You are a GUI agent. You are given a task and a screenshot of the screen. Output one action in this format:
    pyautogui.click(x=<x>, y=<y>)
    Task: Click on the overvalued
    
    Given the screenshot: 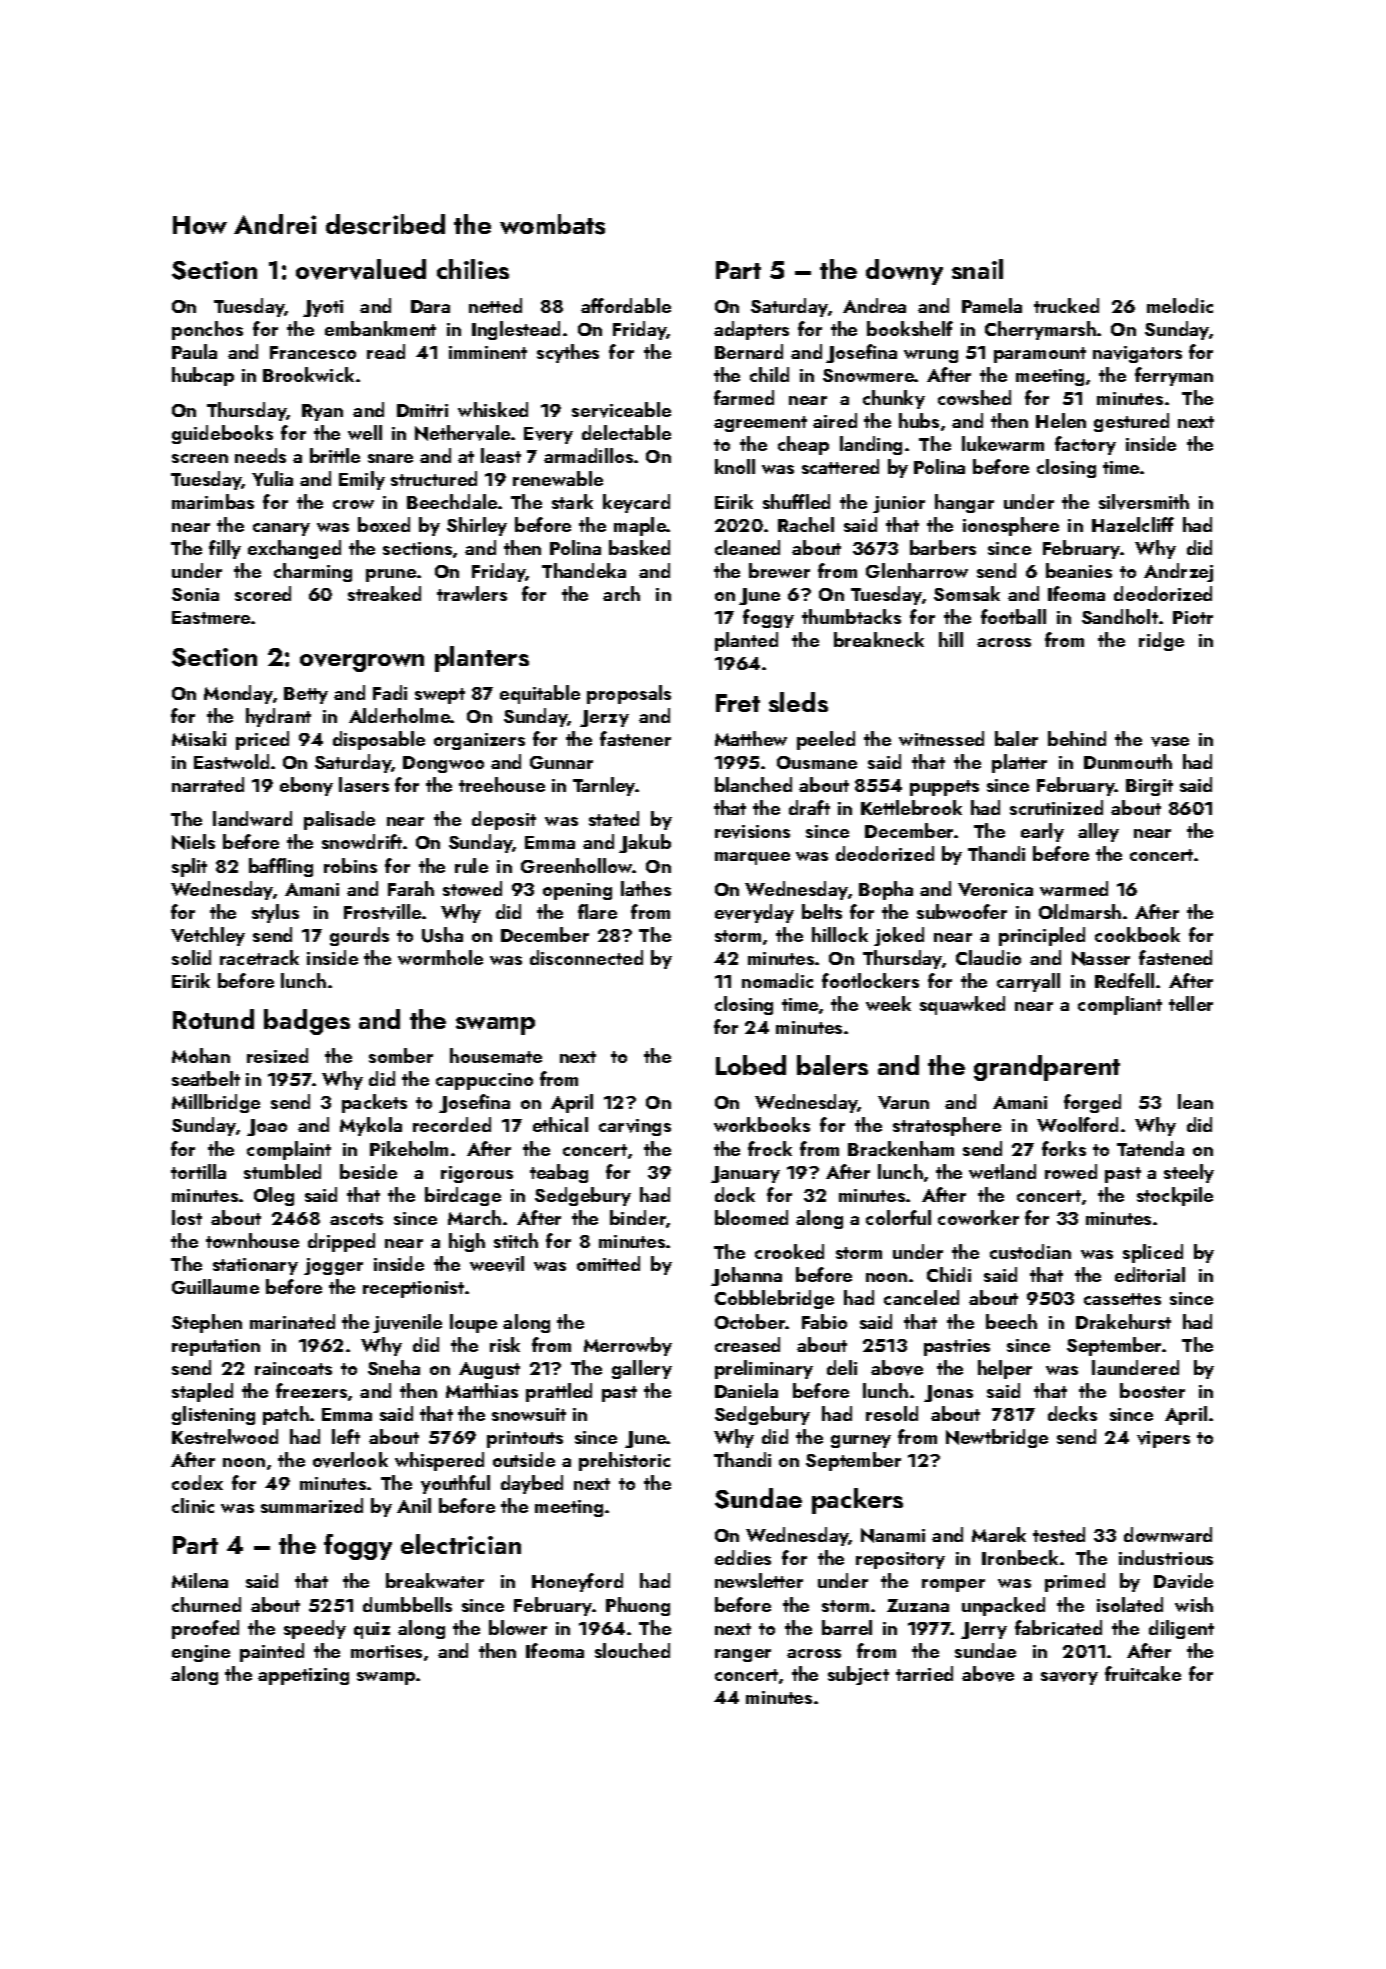 What is the action you would take?
    pyautogui.click(x=361, y=269)
